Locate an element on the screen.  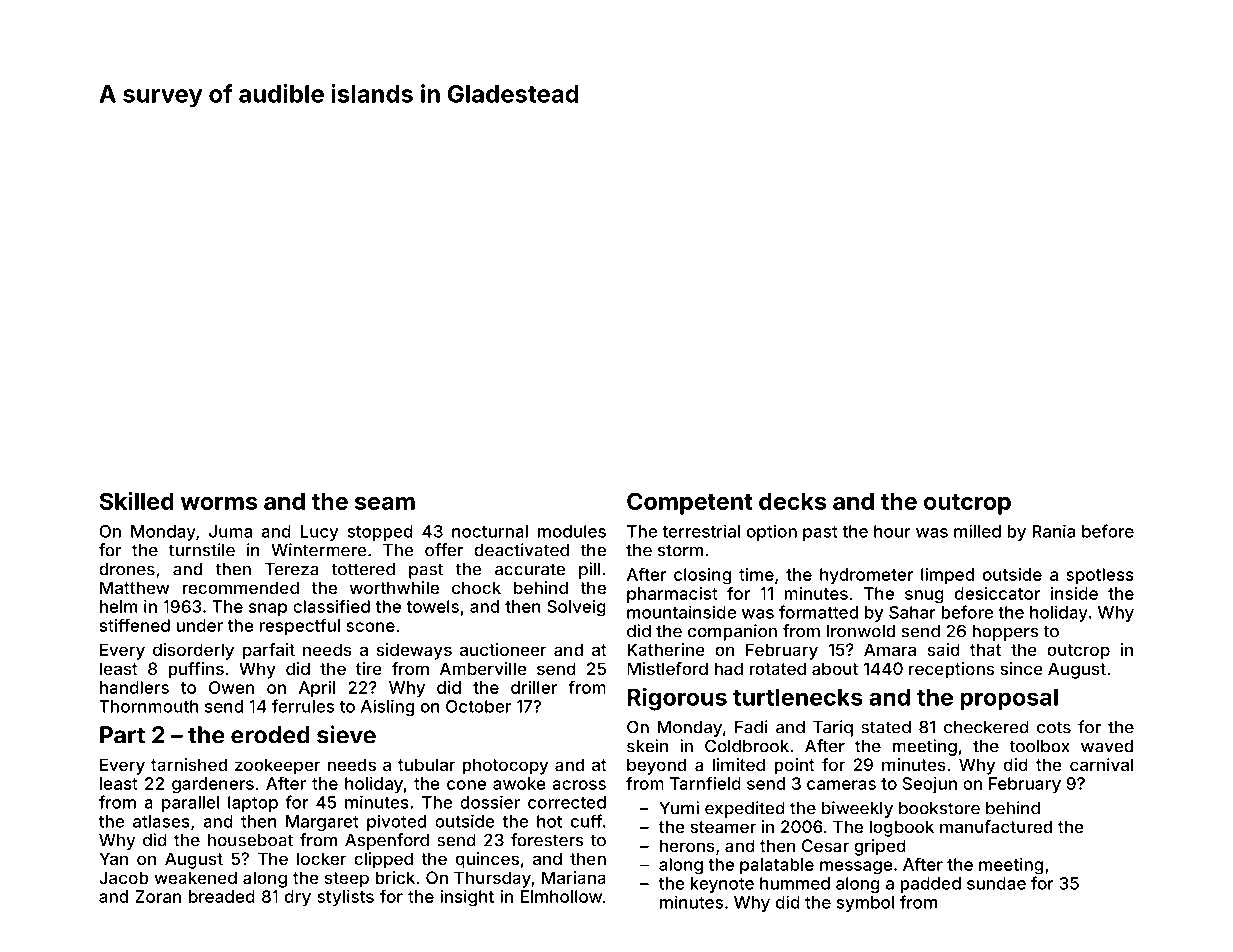
desiccator is located at coordinates (997, 593).
